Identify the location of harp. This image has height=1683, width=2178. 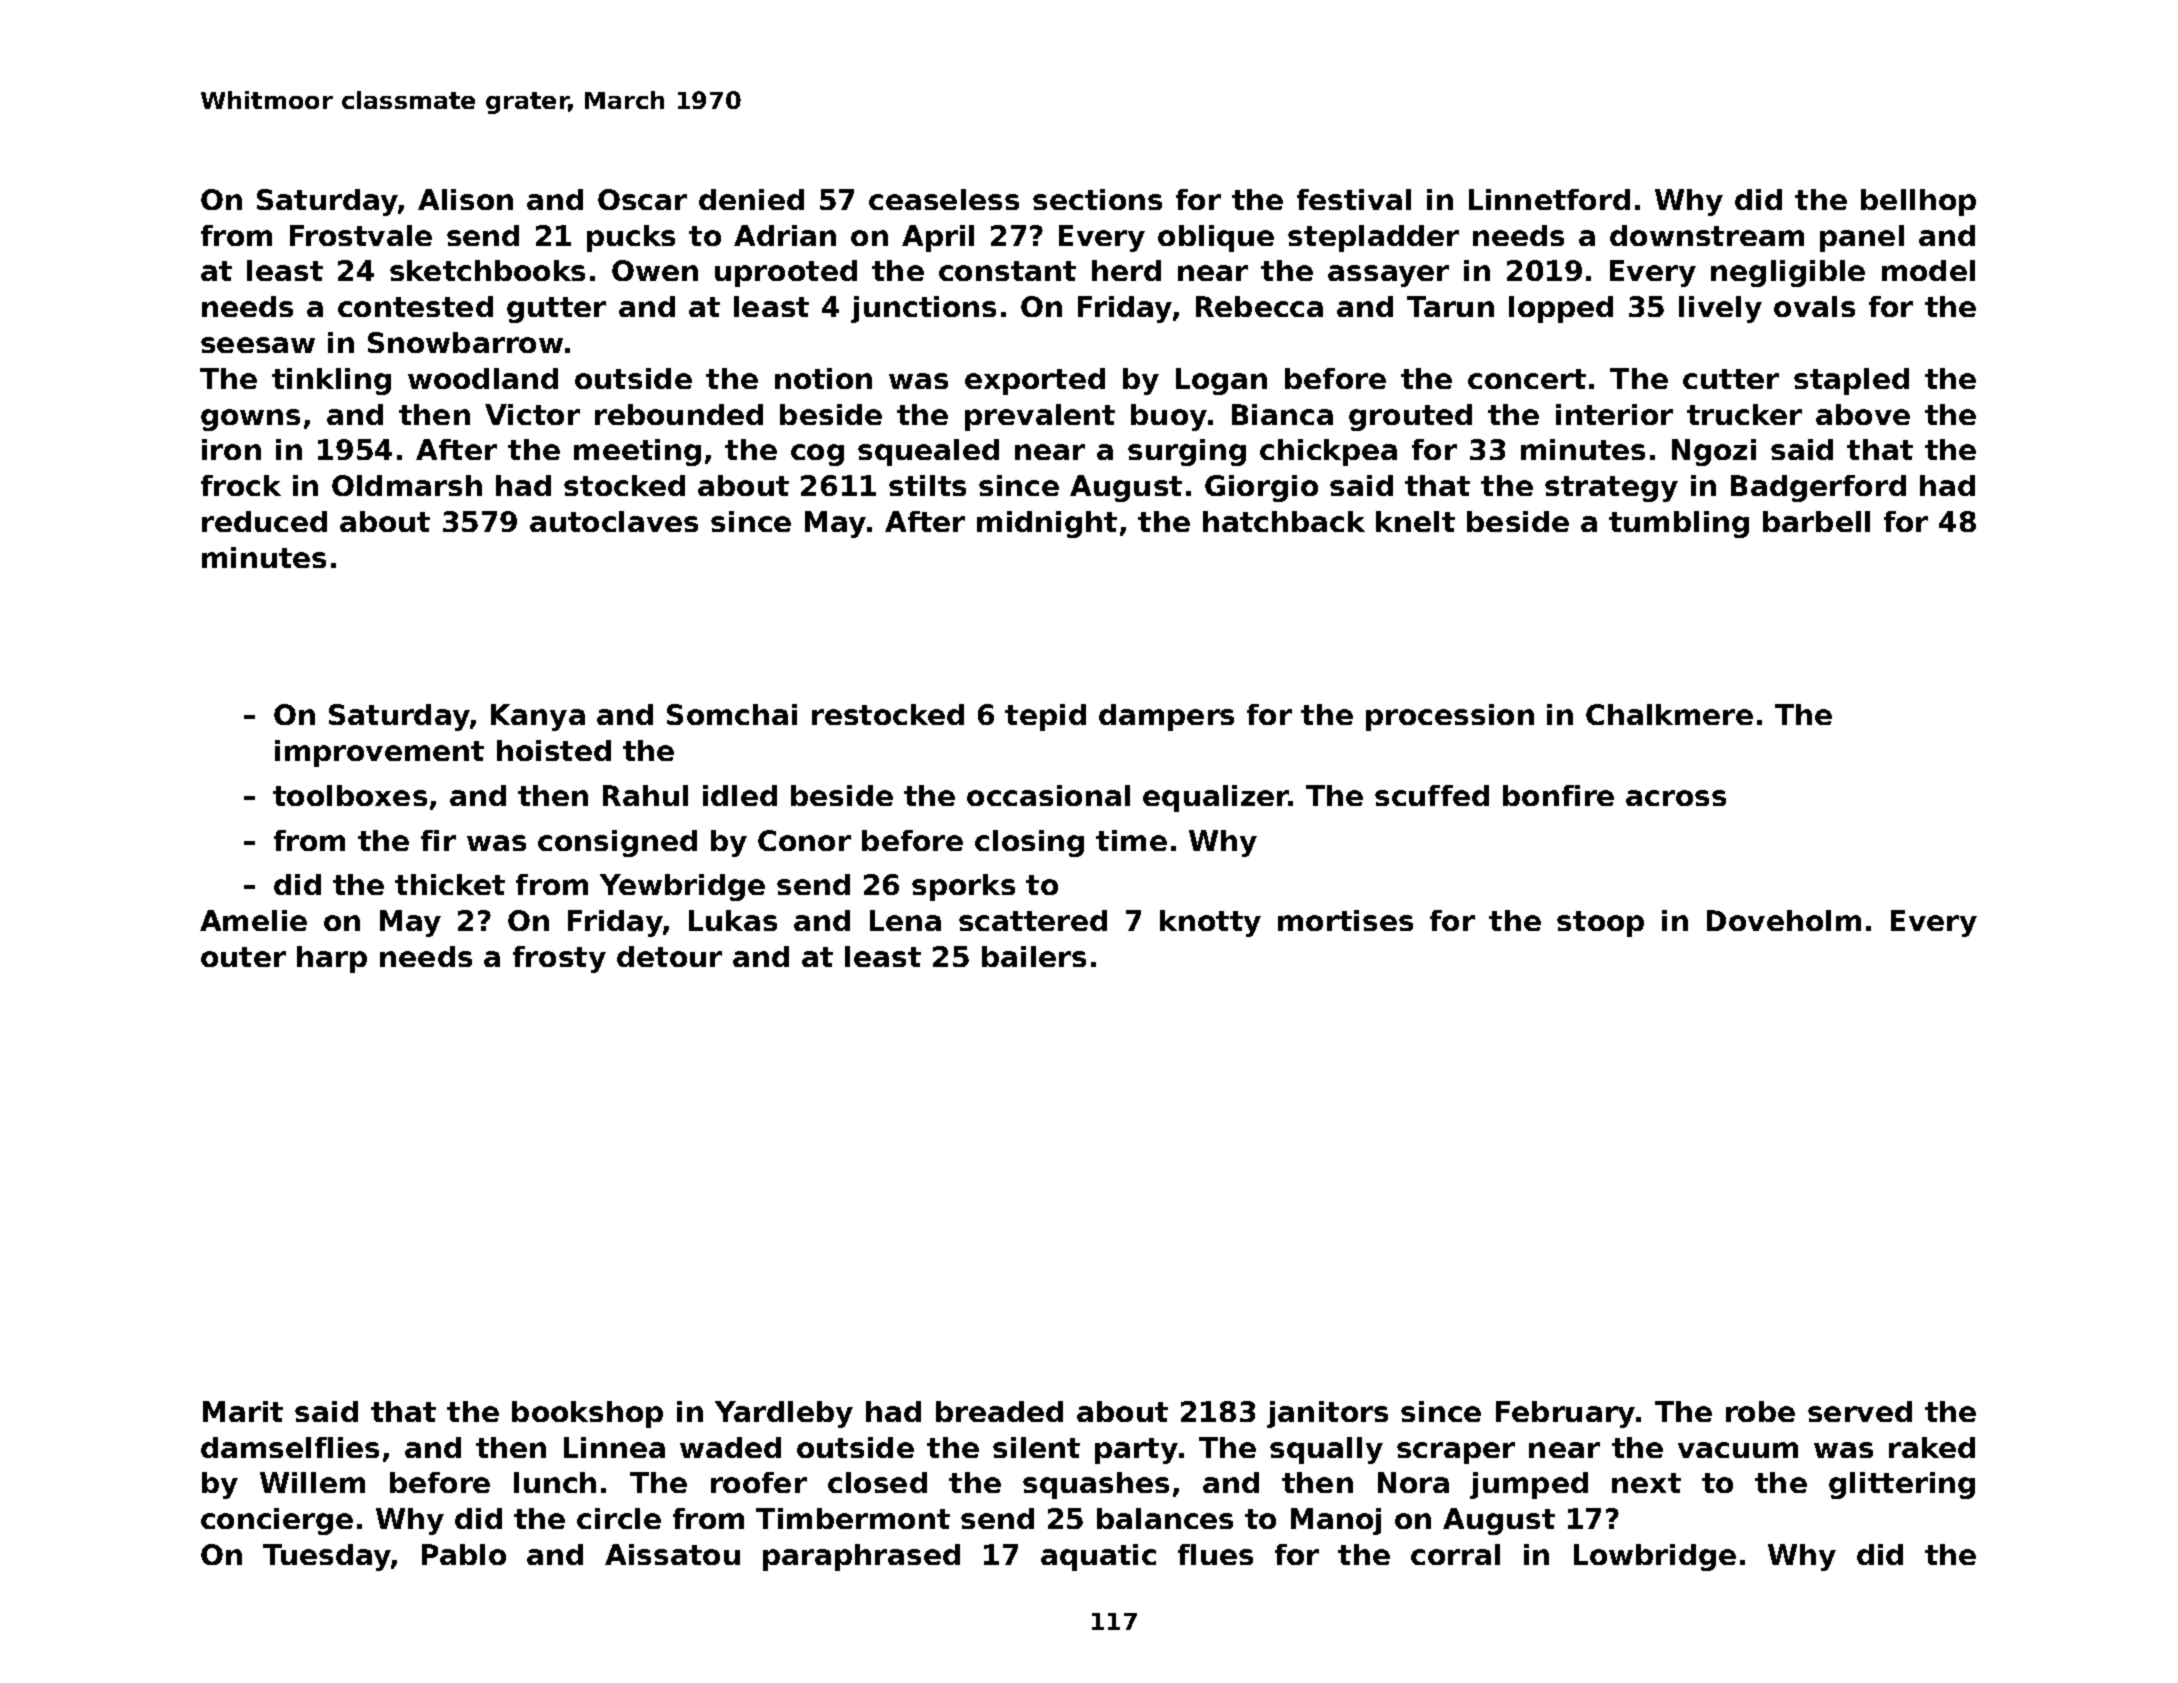
(332, 959).
